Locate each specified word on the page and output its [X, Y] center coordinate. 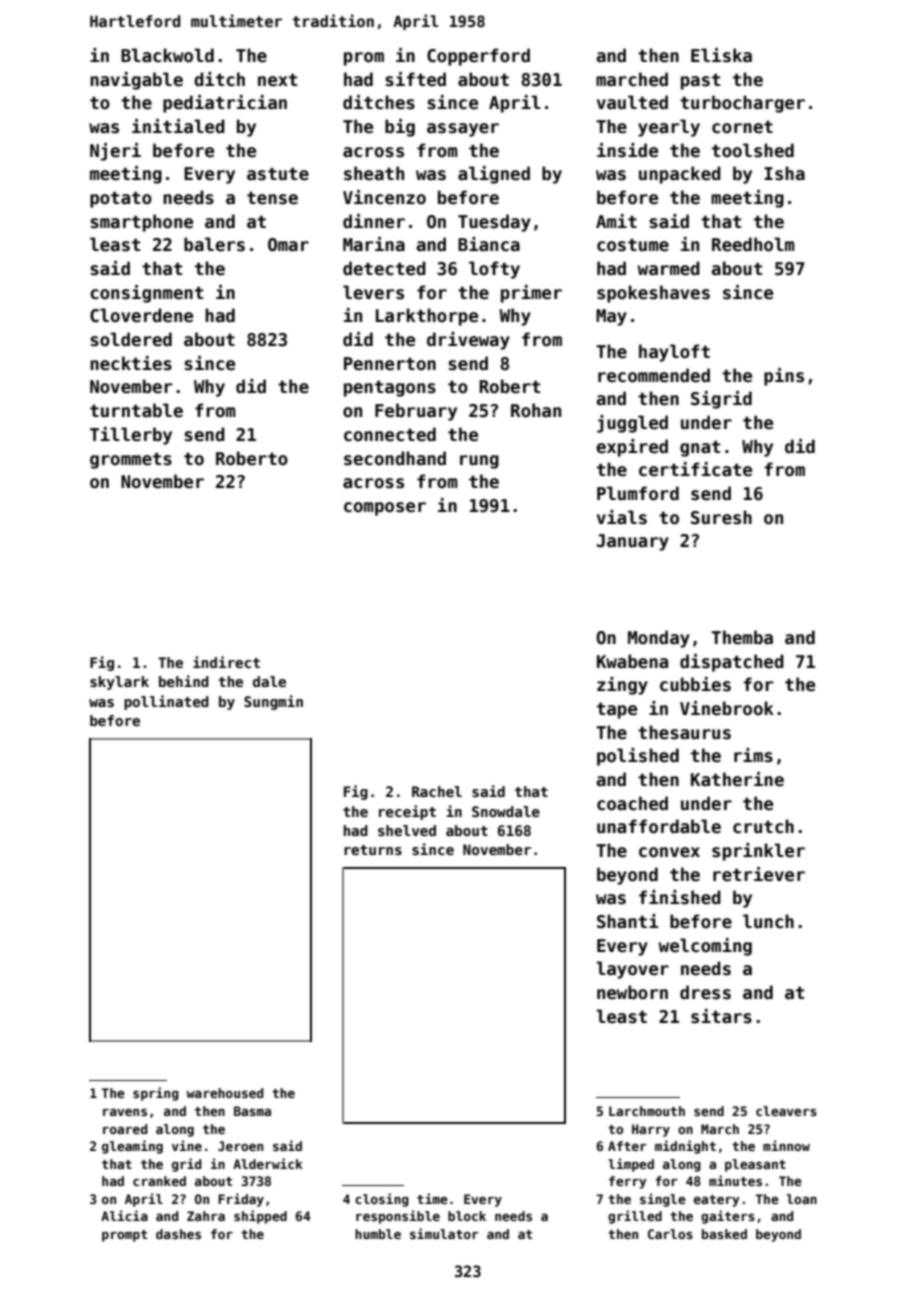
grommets [131, 460]
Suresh [721, 517]
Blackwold [167, 55]
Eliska [721, 55]
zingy [622, 686]
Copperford [478, 57]
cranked [159, 1181]
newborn [632, 992]
